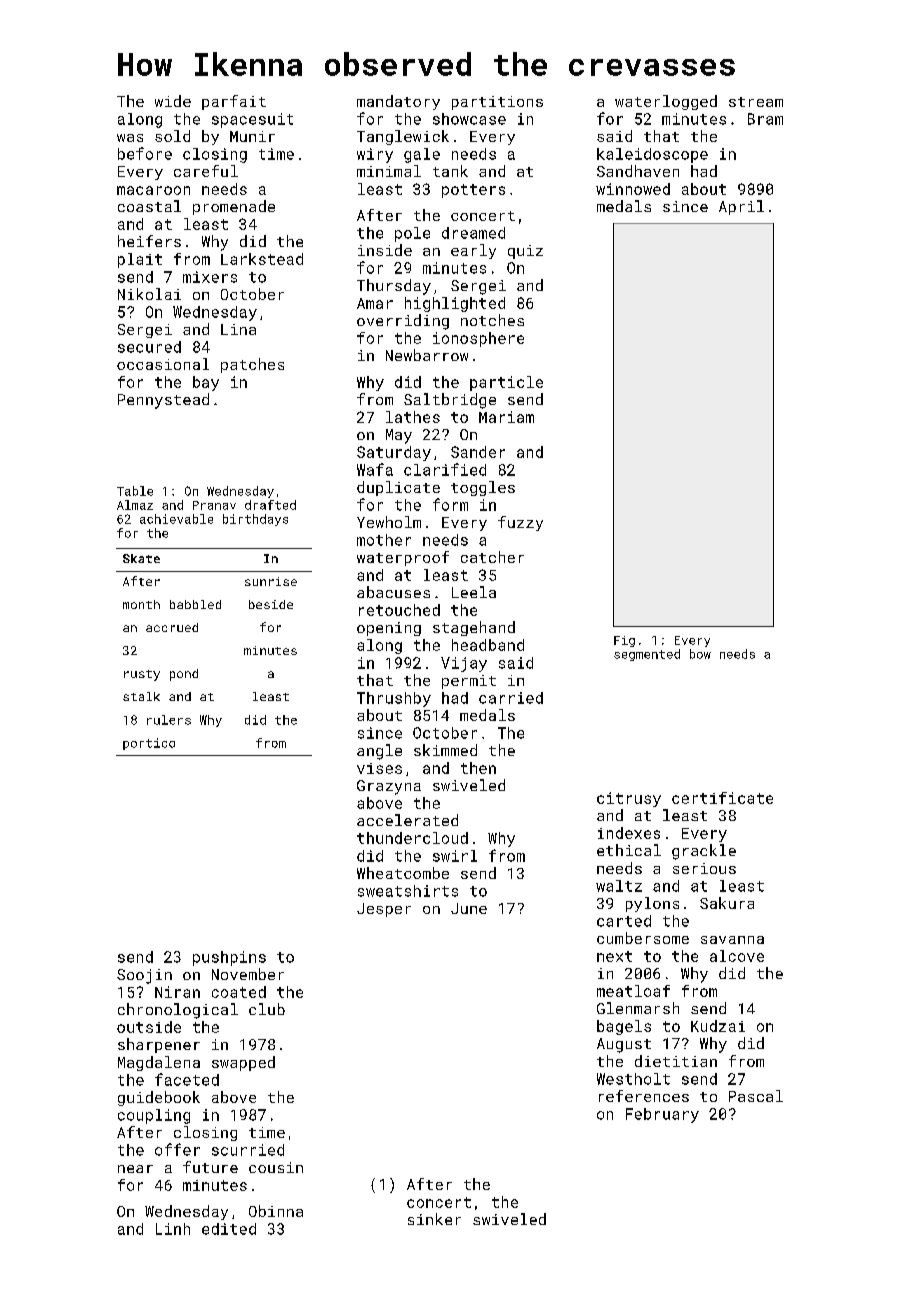 The height and width of the screenshot is (1316, 908). What do you see at coordinates (741, 207) in the screenshot?
I see `April` at bounding box center [741, 207].
